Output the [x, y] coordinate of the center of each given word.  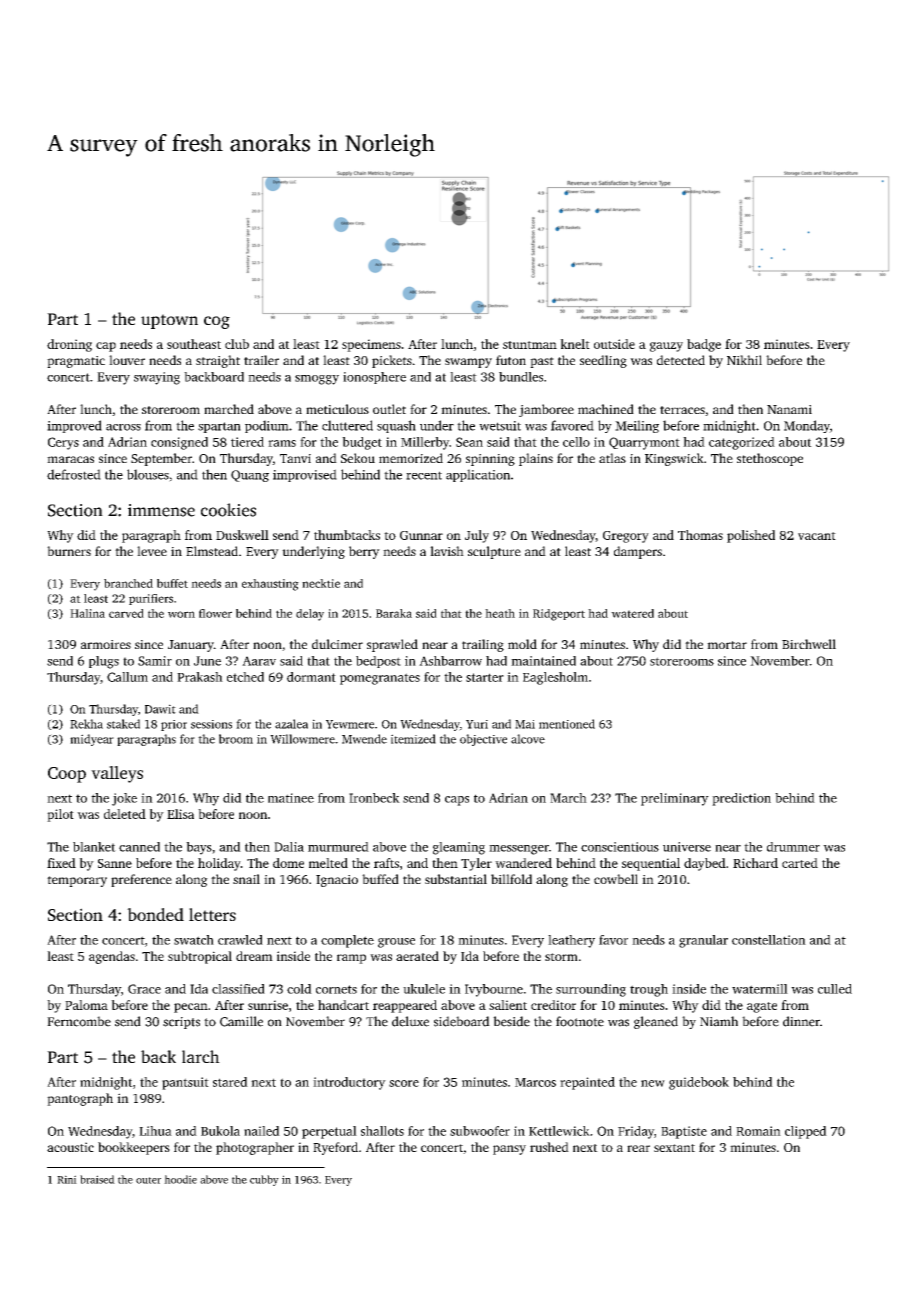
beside [511, 1021]
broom [236, 739]
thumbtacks [347, 535]
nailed [262, 1131]
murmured [338, 847]
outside [614, 344]
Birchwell [809, 644]
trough [649, 990]
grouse [396, 943]
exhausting [270, 585]
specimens [371, 345]
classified [238, 989]
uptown [169, 321]
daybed [705, 864]
